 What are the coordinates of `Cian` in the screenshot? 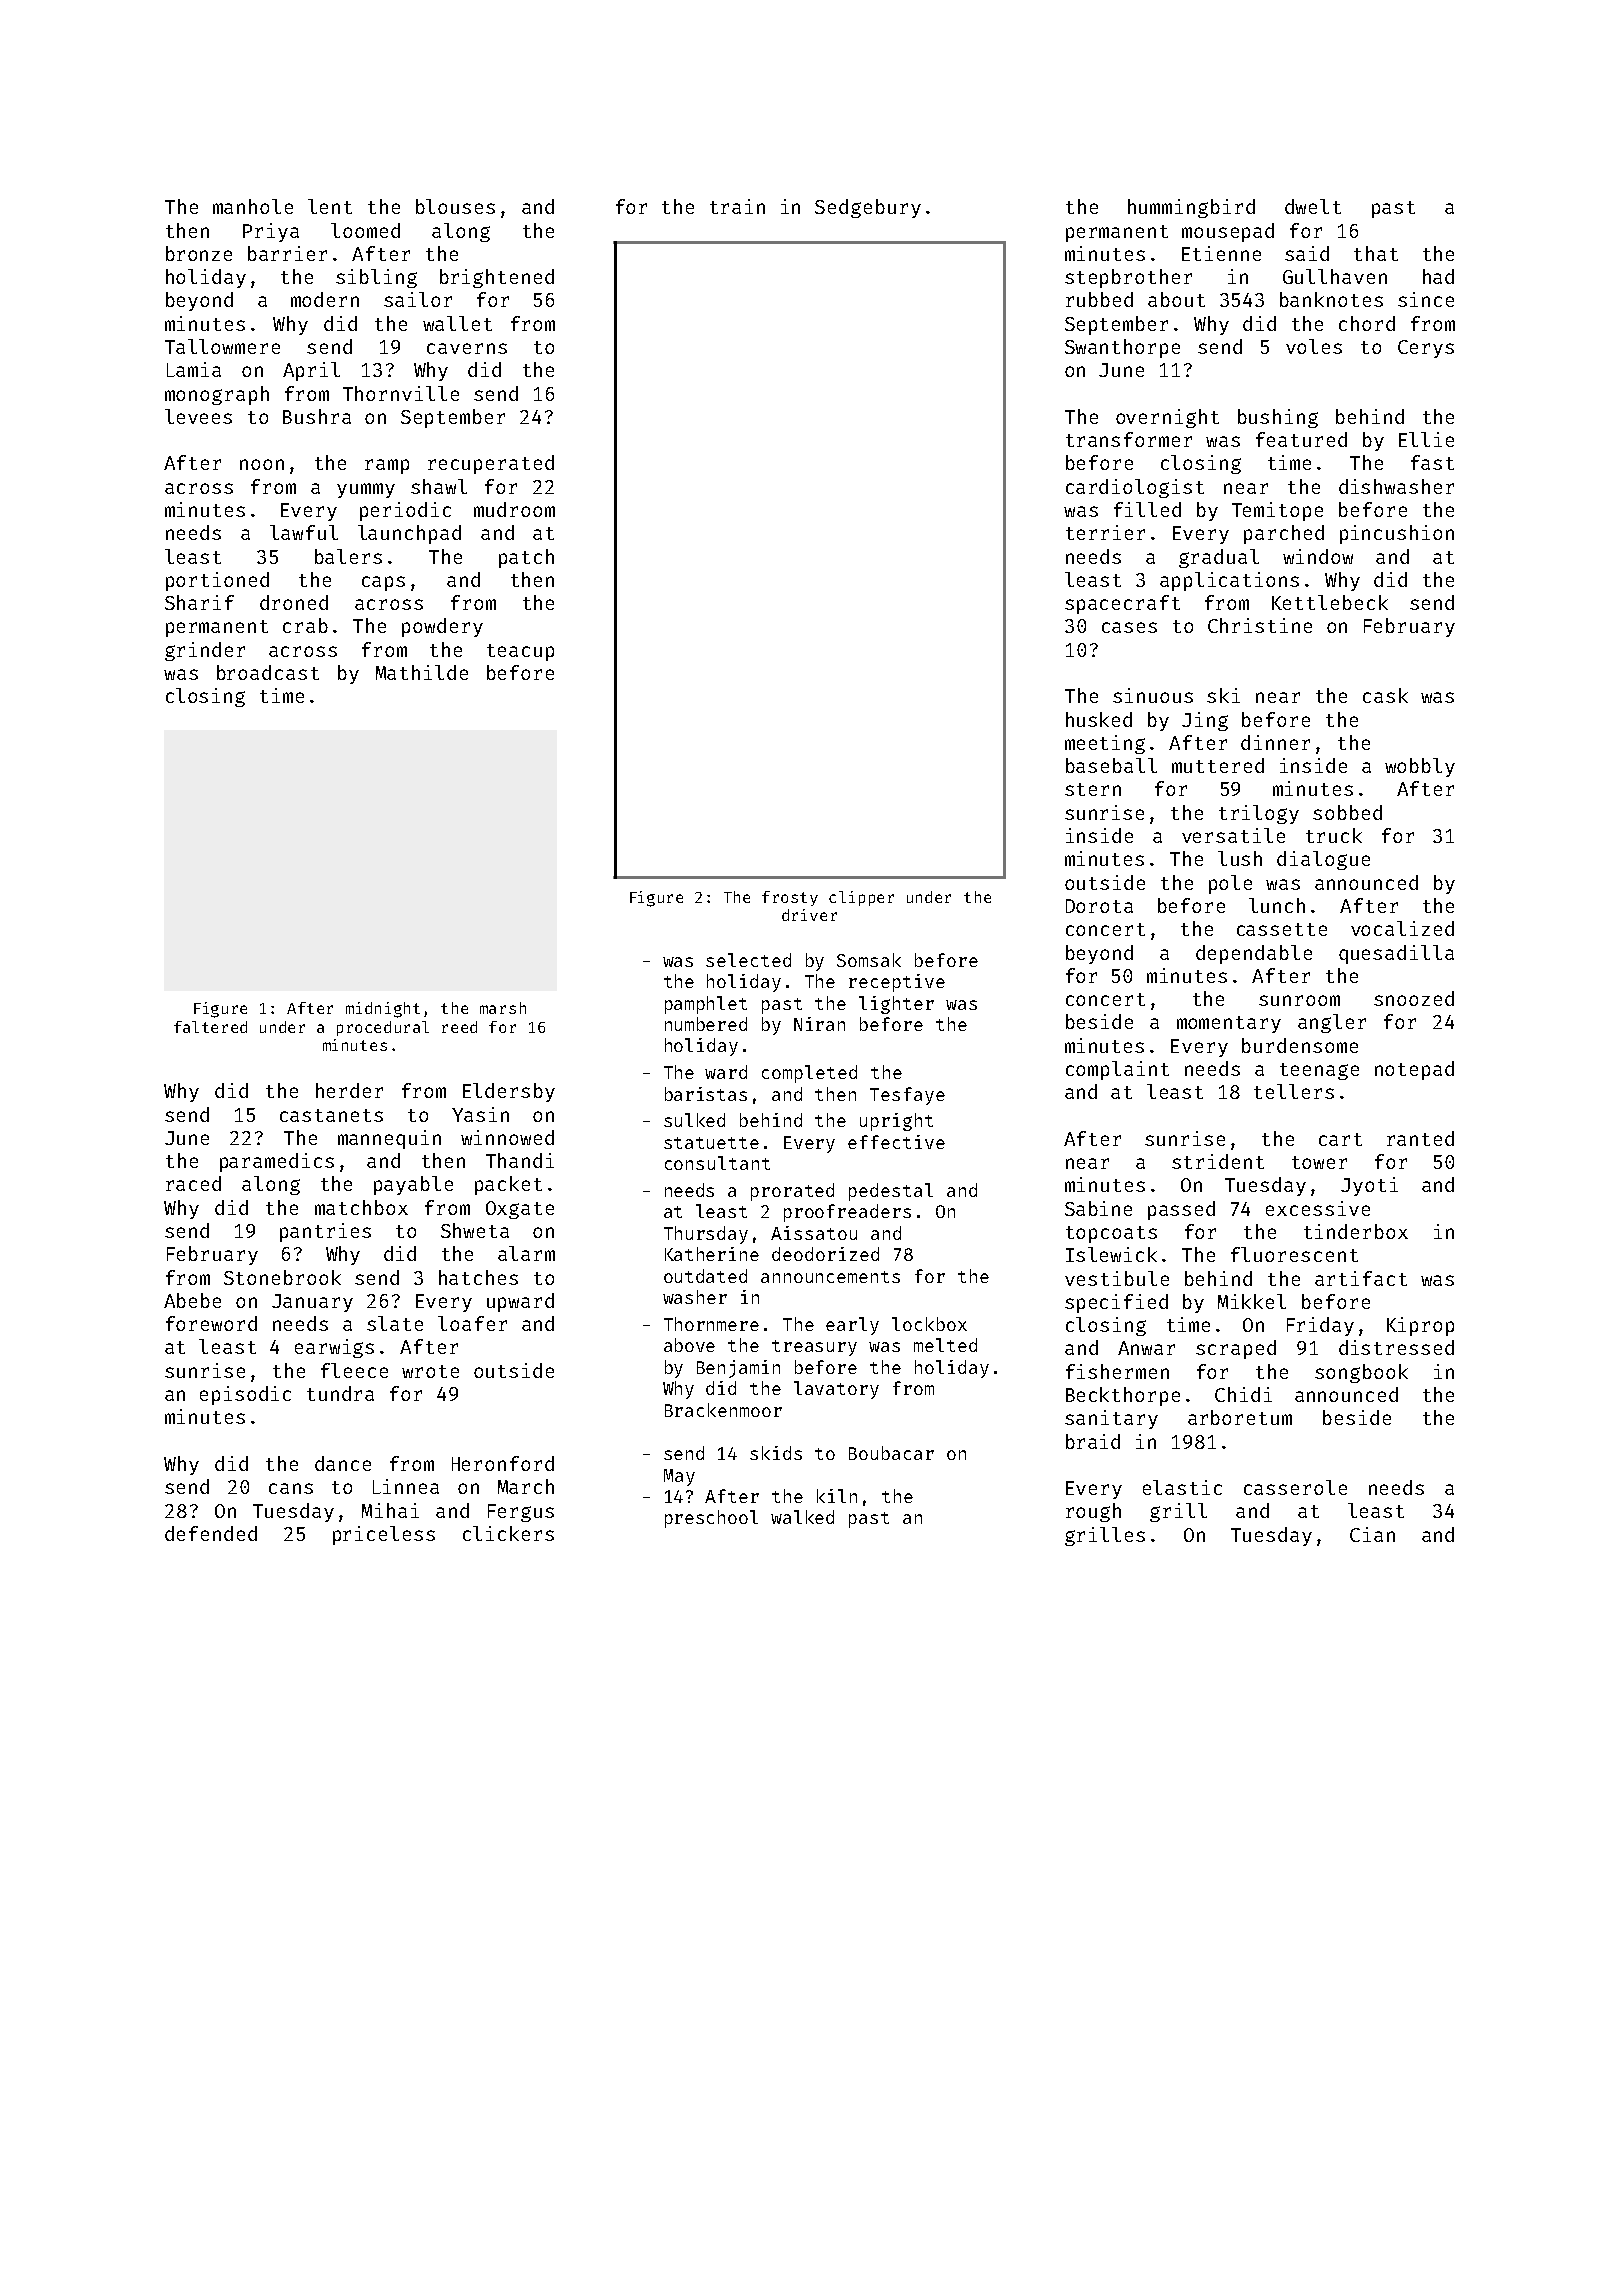 It's located at (1372, 1534).
